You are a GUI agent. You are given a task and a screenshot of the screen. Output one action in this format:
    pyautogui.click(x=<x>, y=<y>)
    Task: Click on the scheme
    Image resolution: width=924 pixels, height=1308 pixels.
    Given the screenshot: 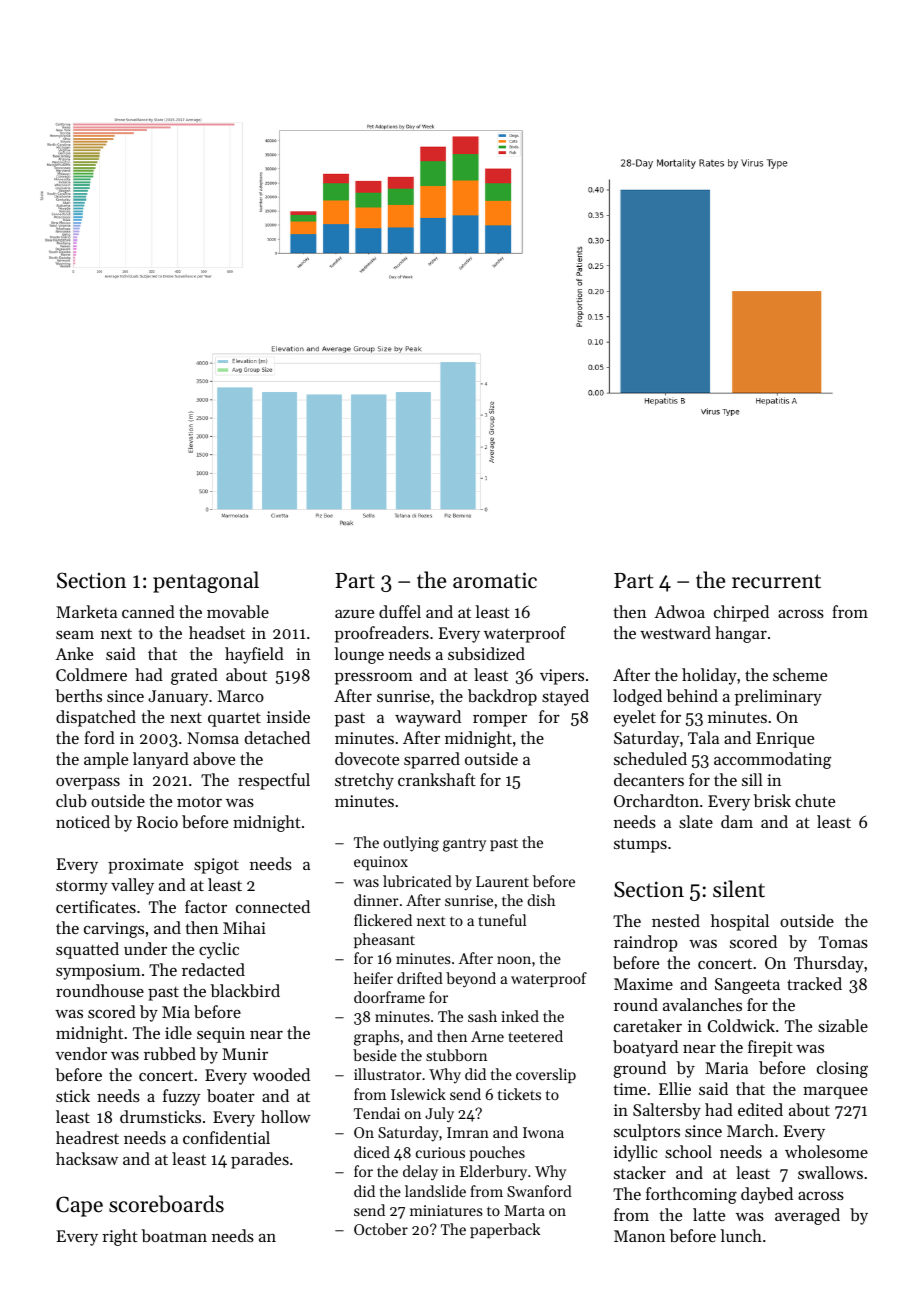 What is the action you would take?
    pyautogui.click(x=800, y=674)
